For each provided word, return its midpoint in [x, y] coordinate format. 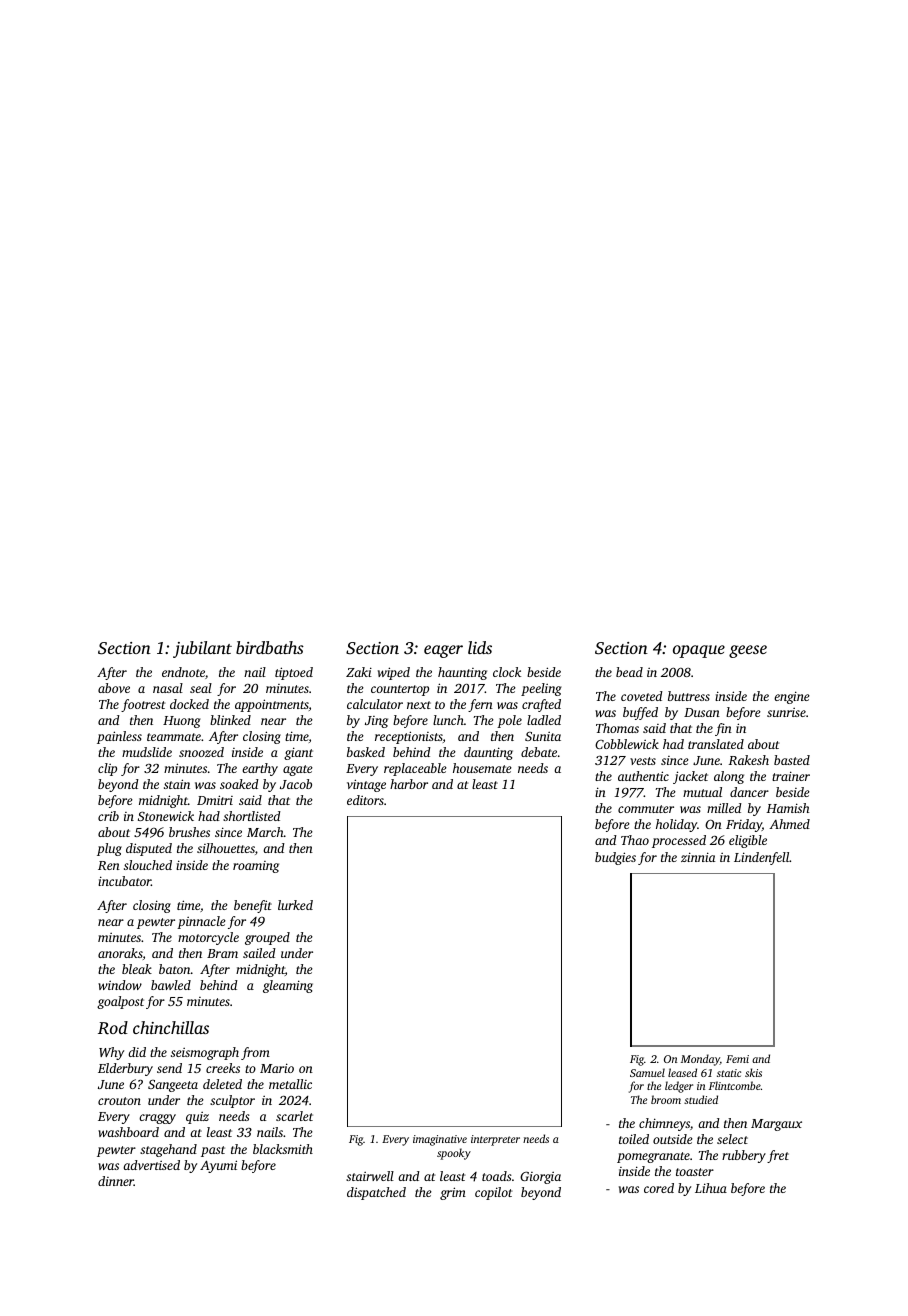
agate [298, 770]
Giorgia [540, 1177]
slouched [148, 865]
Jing [376, 722]
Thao [635, 840]
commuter [646, 809]
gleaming [288, 986]
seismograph [205, 1053]
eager [443, 651]
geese [748, 651]
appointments [272, 705]
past [213, 1151]
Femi [737, 1059]
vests [643, 761]
